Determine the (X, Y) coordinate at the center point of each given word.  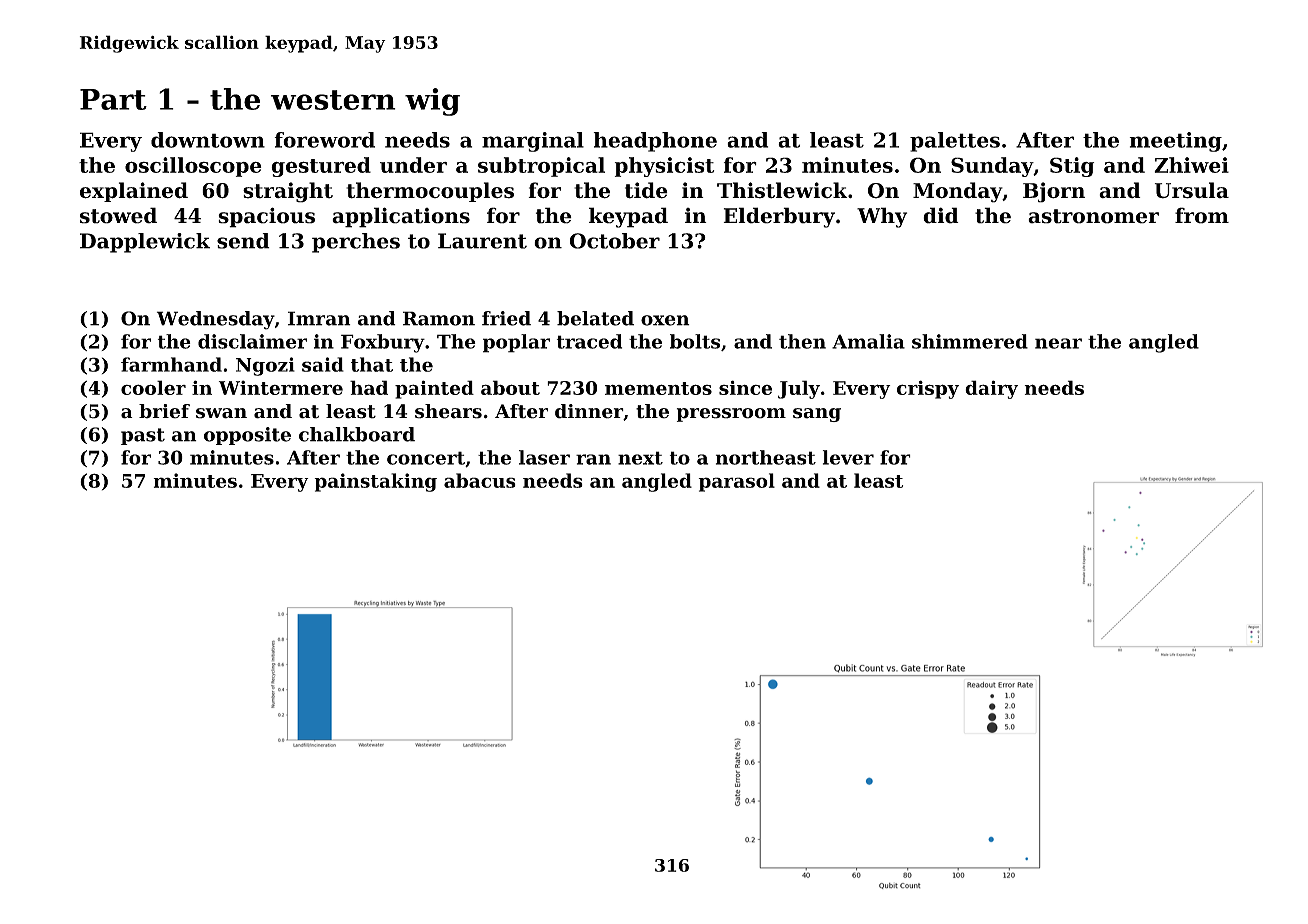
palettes (955, 142)
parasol (736, 482)
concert (426, 458)
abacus (480, 480)
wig (432, 102)
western (333, 100)
